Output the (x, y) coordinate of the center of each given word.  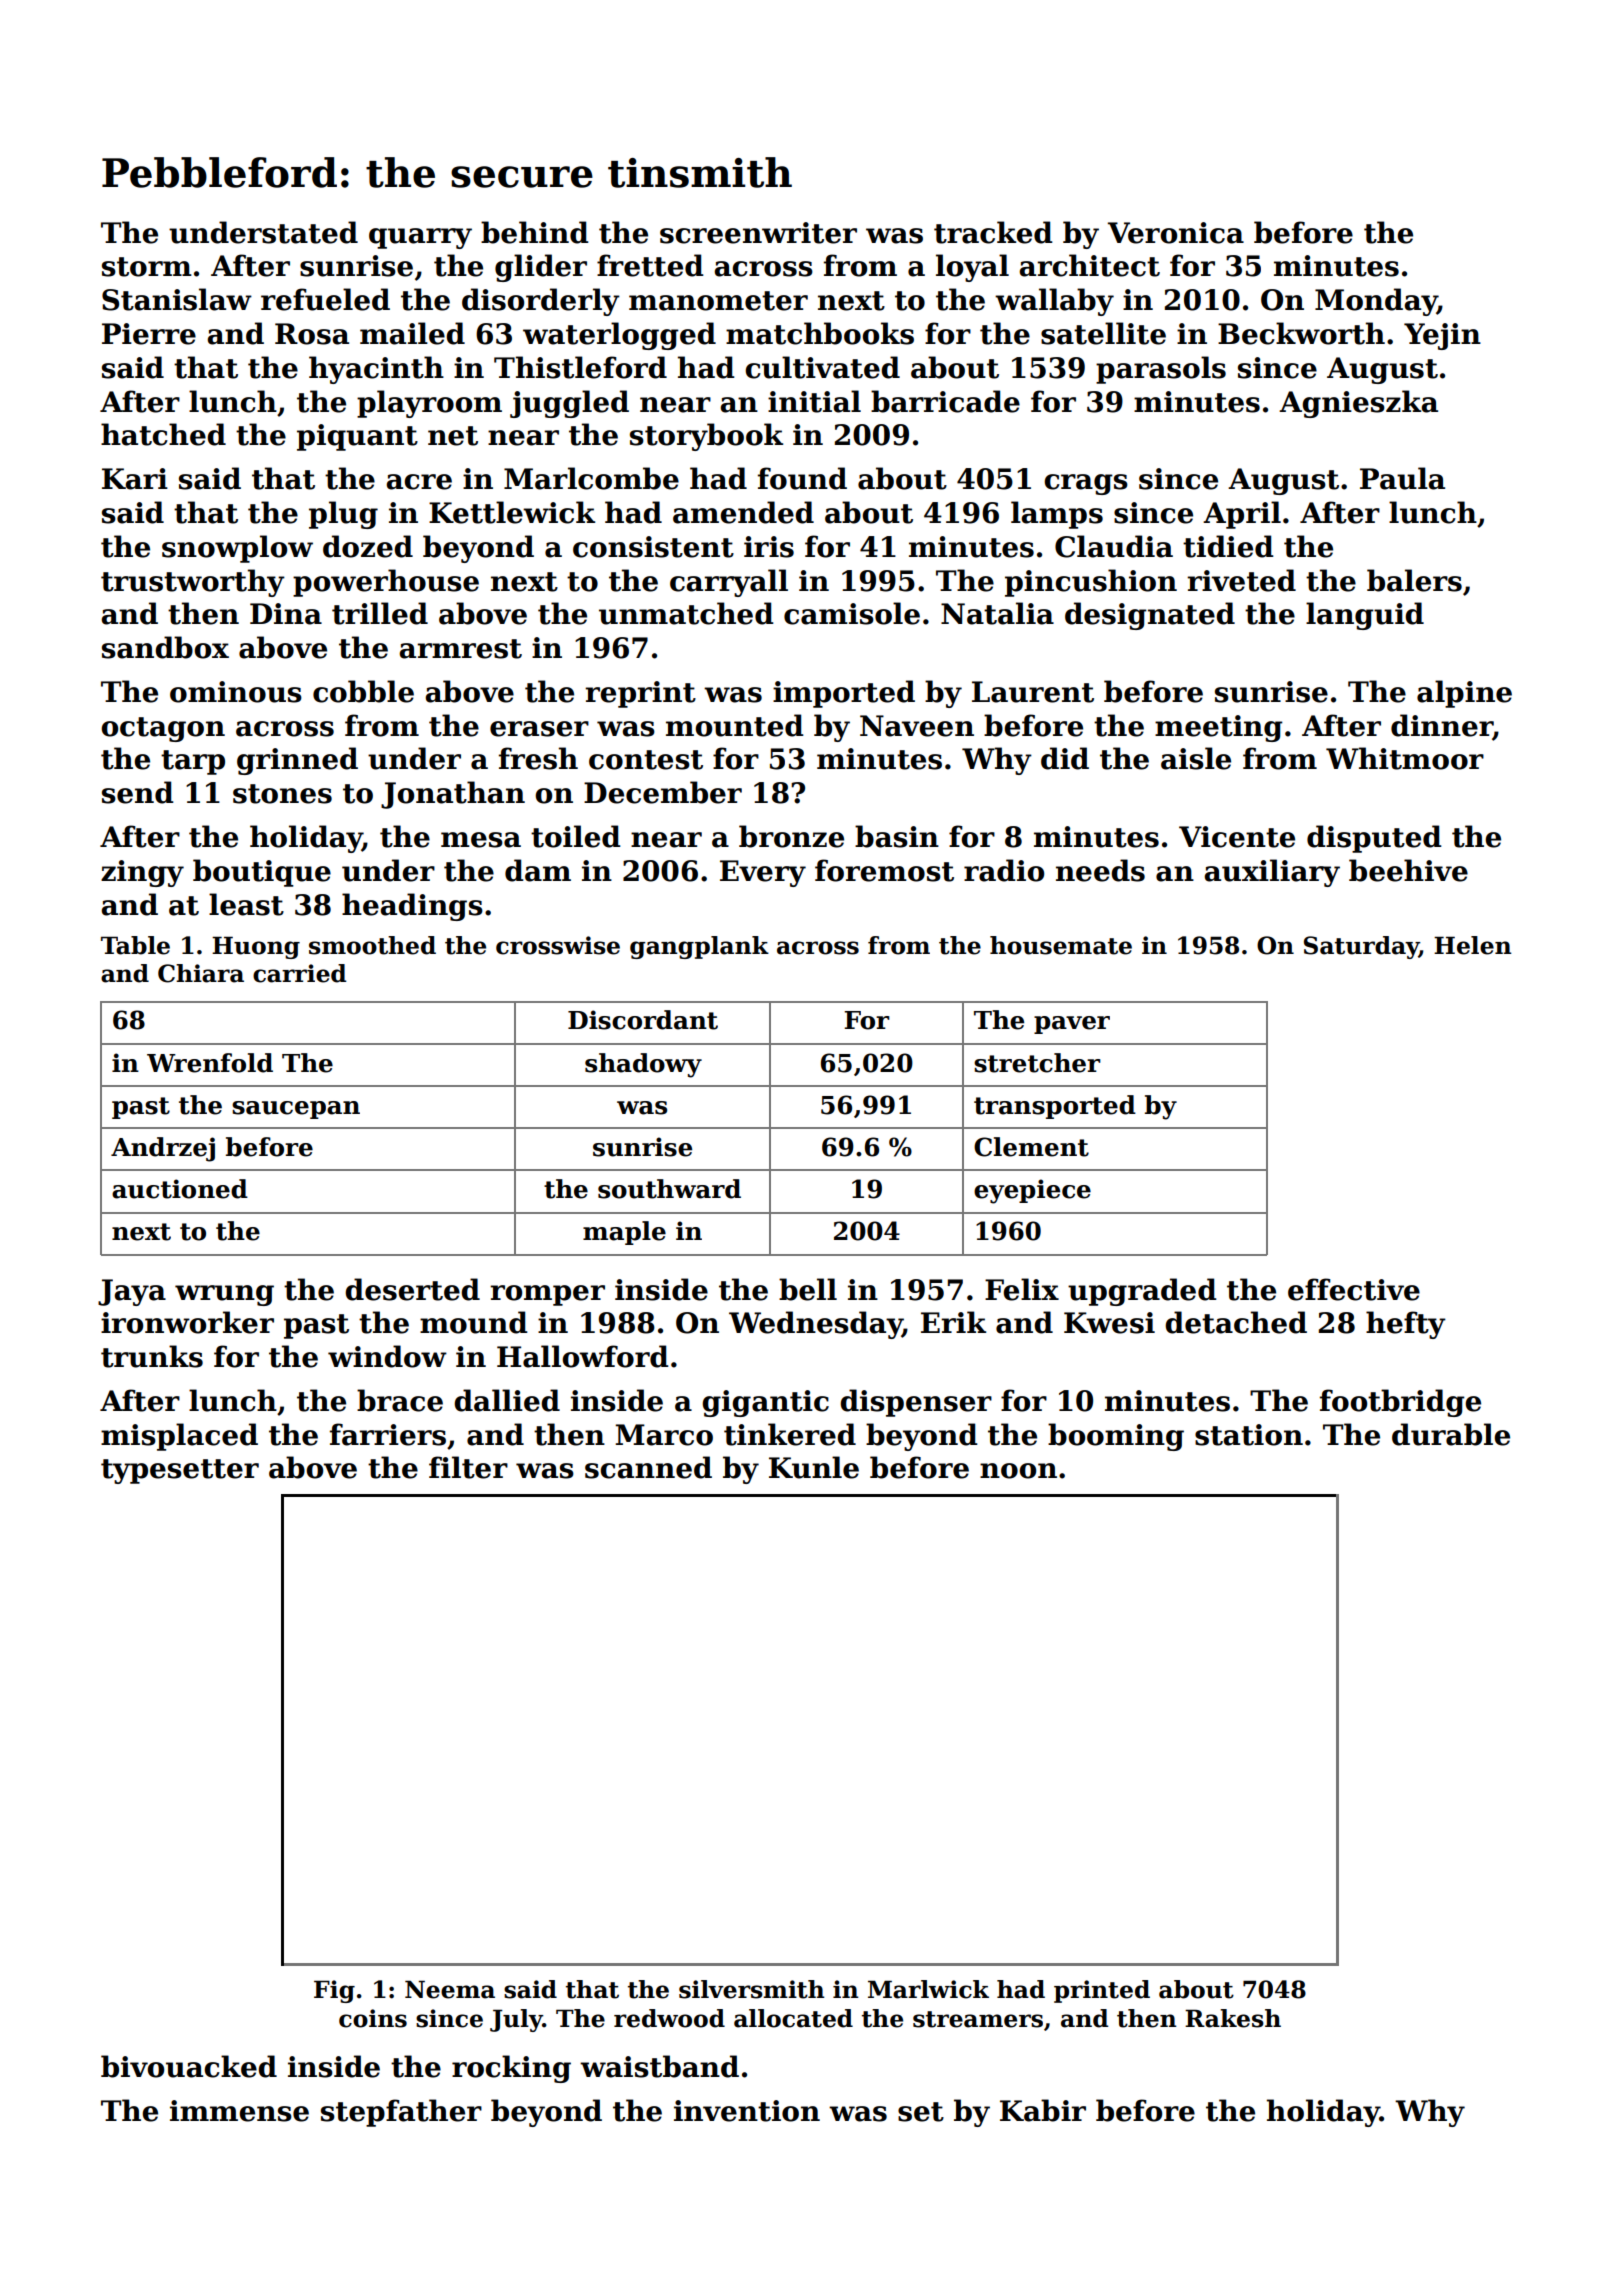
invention (747, 2111)
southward (669, 1189)
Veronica (1176, 233)
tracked (993, 232)
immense (239, 2111)
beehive (1408, 870)
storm (147, 267)
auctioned (180, 1189)
